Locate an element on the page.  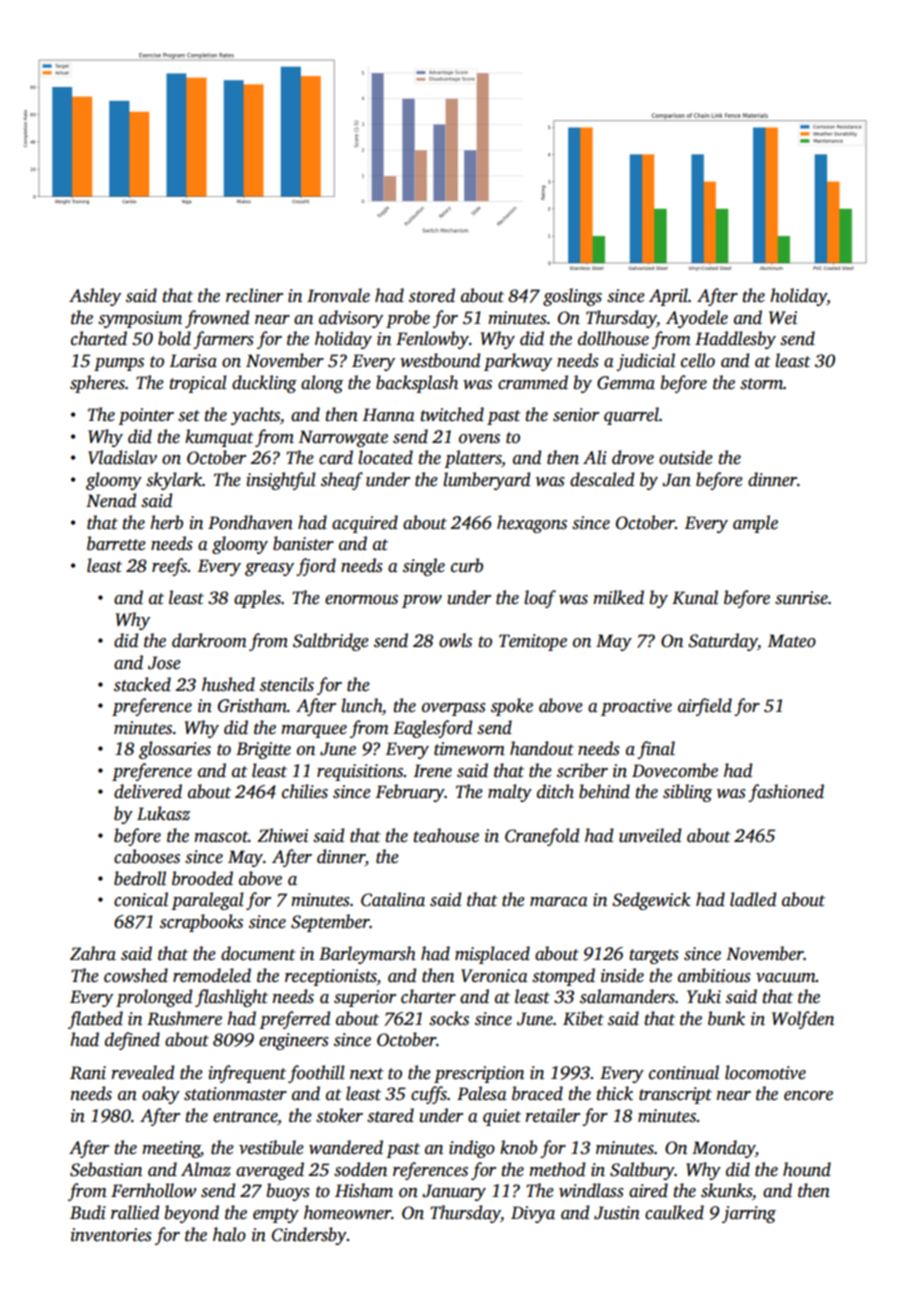
backsplash is located at coordinates (417, 384).
